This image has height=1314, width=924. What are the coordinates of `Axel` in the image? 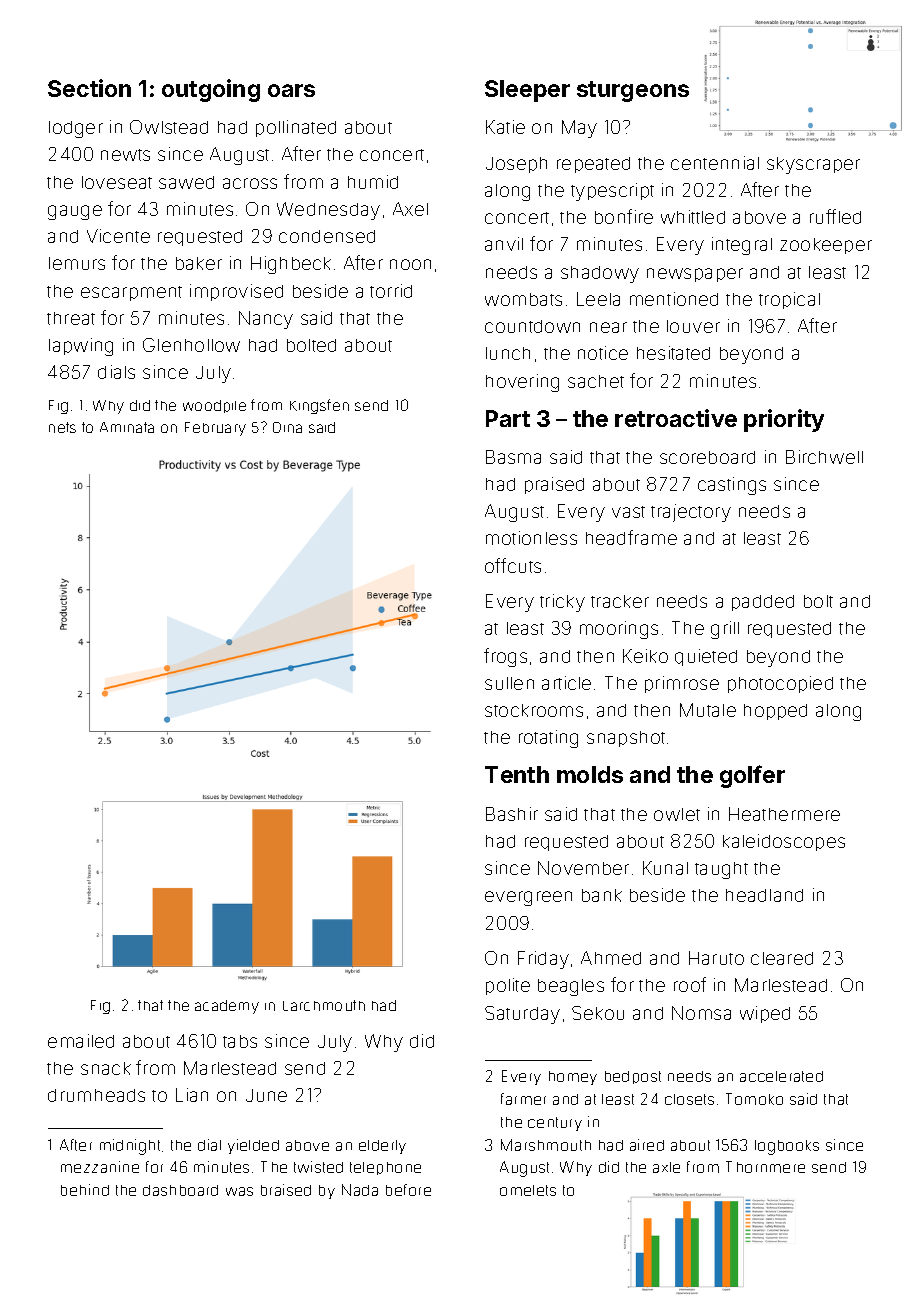 It's located at (410, 209).
